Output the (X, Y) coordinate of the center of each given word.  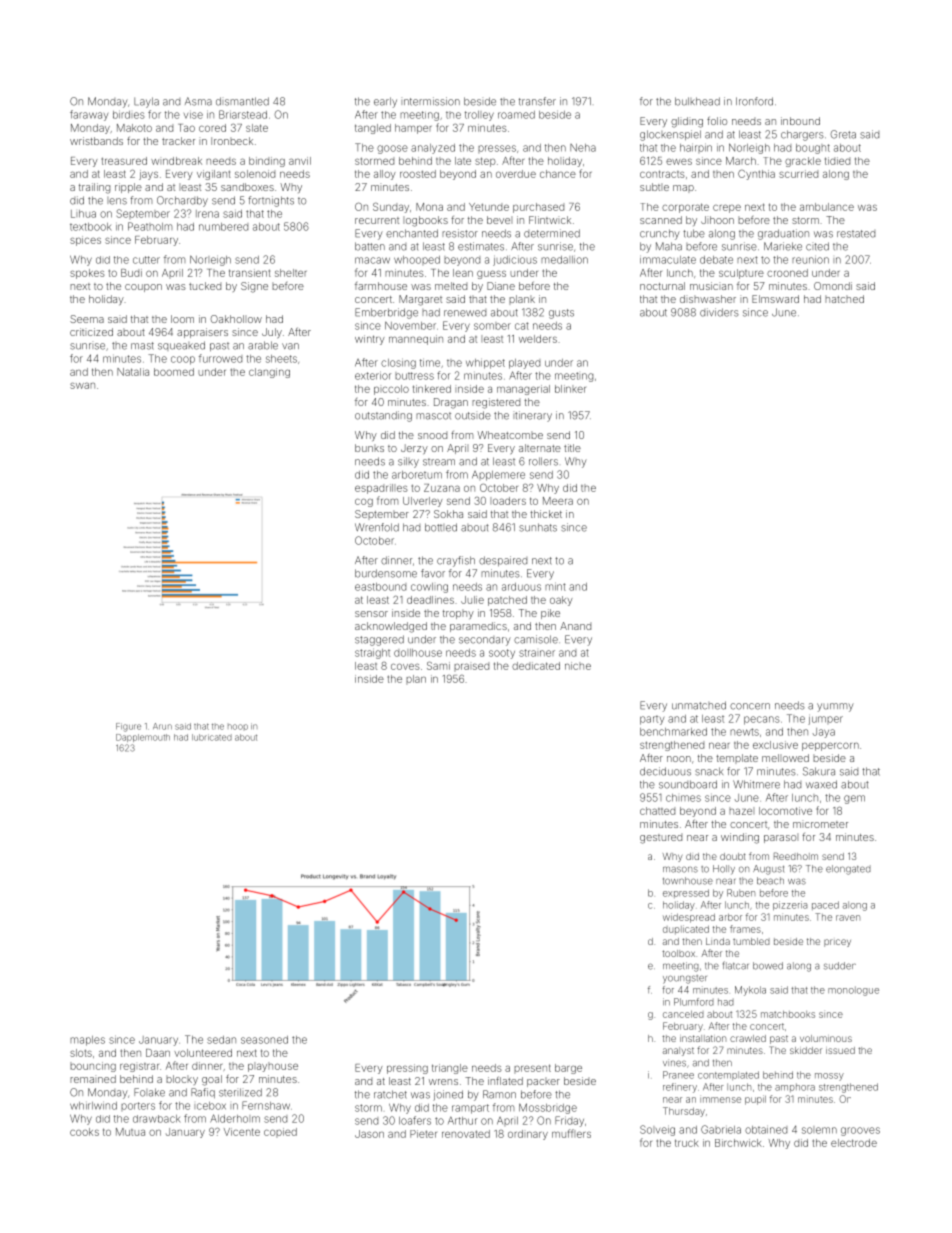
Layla (146, 102)
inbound (800, 121)
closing (398, 363)
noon (679, 759)
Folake (149, 1092)
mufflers (571, 1133)
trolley (479, 116)
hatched (844, 299)
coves (405, 666)
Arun (162, 726)
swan (82, 385)
